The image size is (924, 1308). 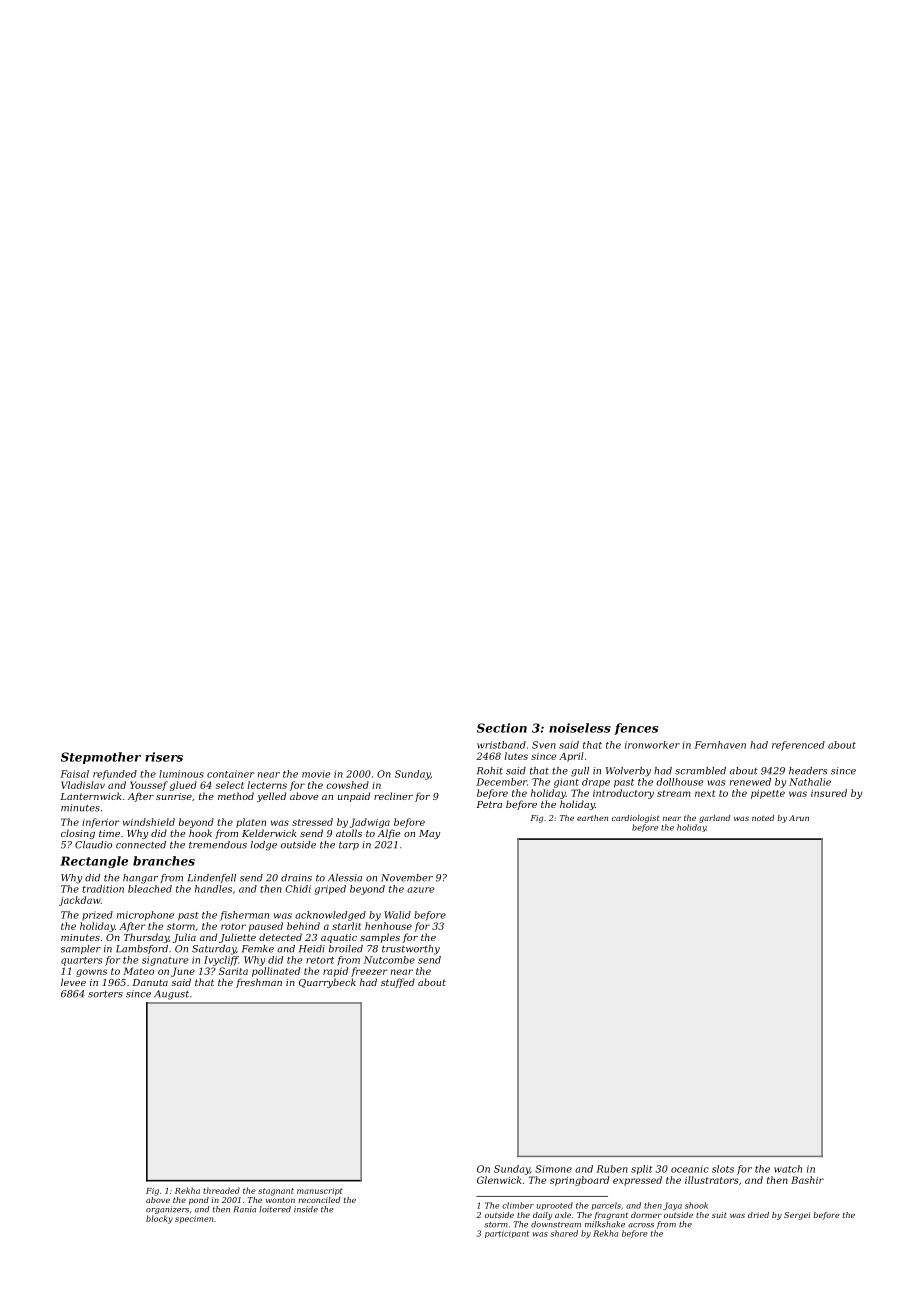 What do you see at coordinates (788, 1169) in the document?
I see `watch` at bounding box center [788, 1169].
